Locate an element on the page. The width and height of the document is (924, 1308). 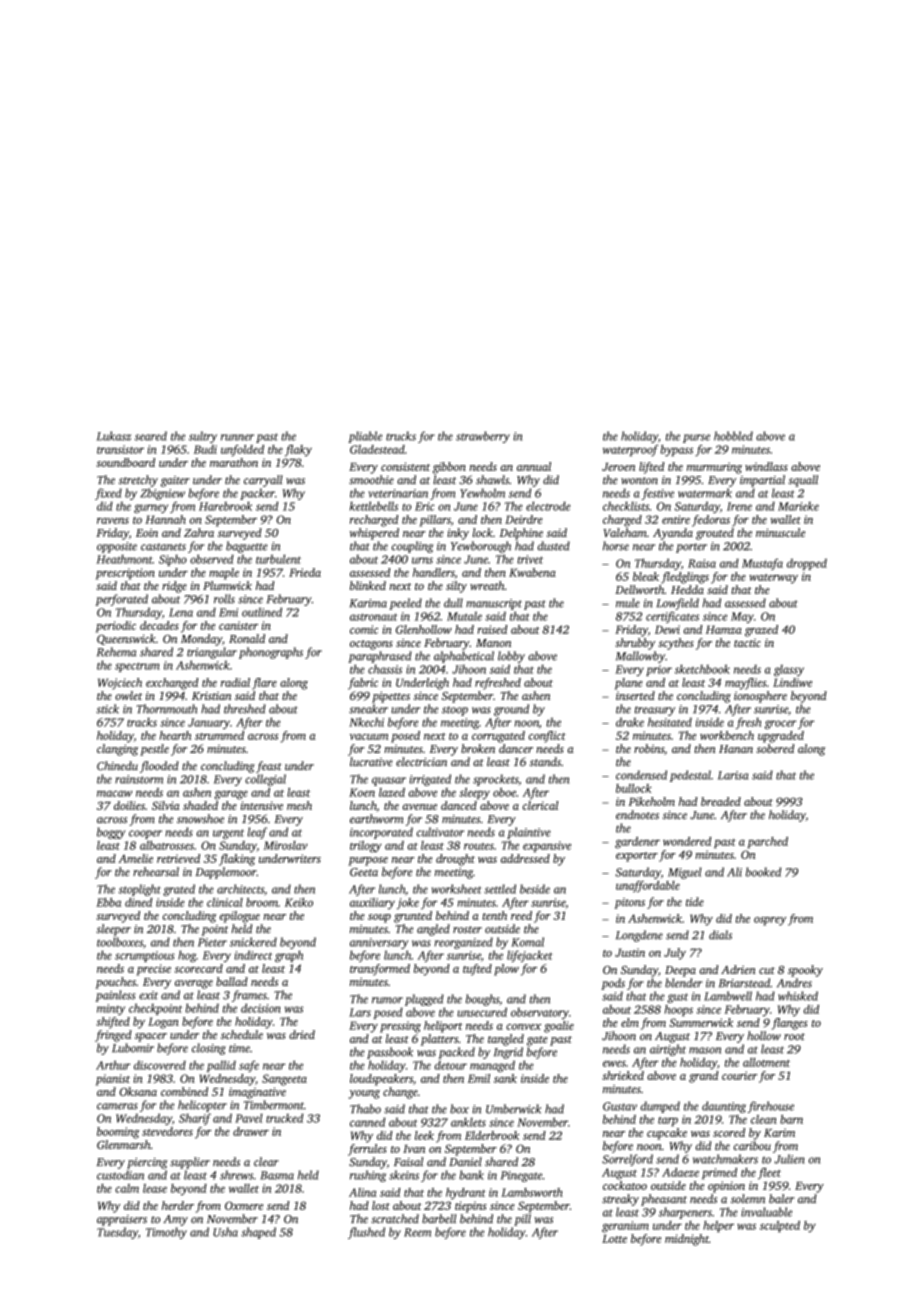
discovered is located at coordinates (160, 1065).
